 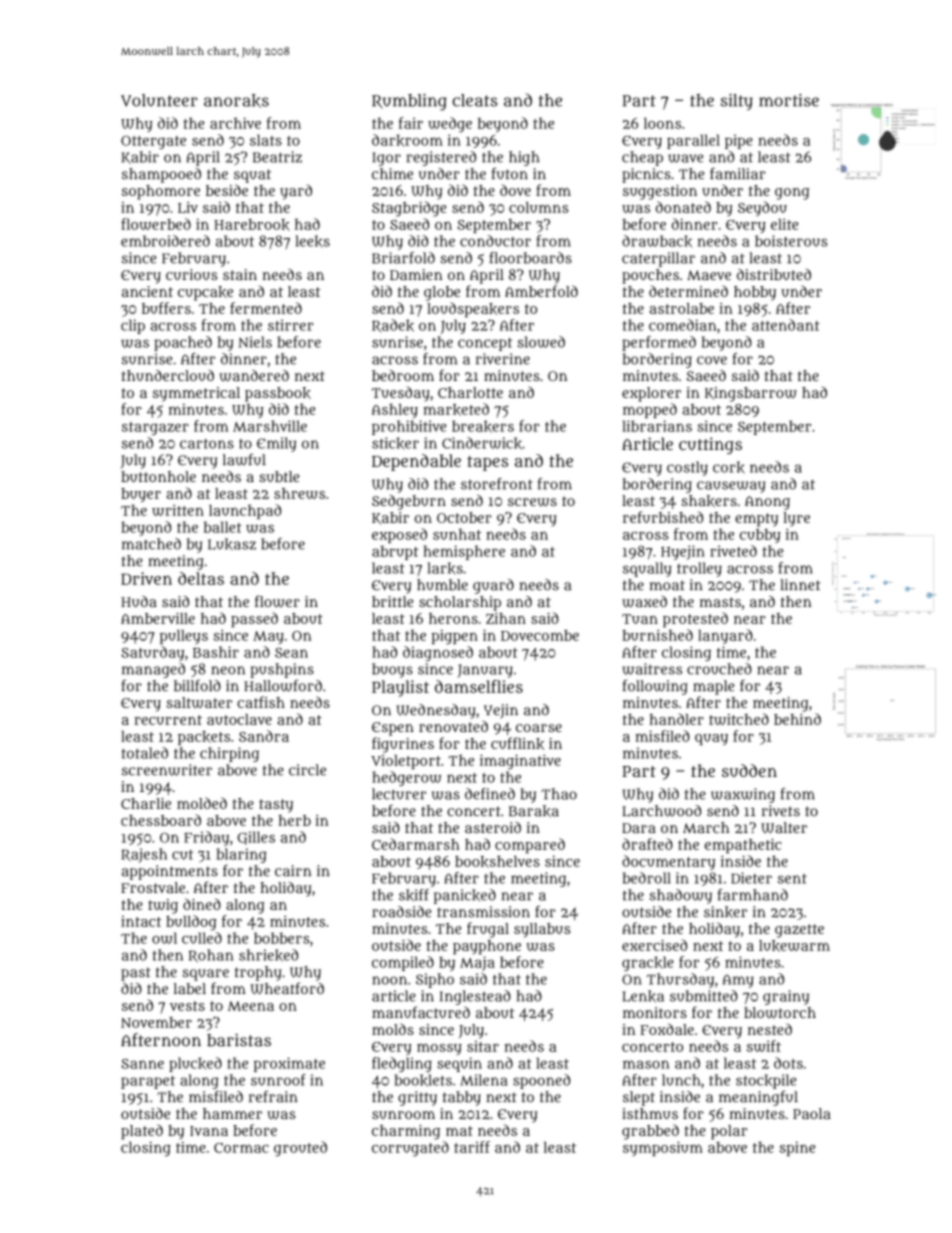 What do you see at coordinates (475, 100) in the screenshot?
I see `cleats` at bounding box center [475, 100].
